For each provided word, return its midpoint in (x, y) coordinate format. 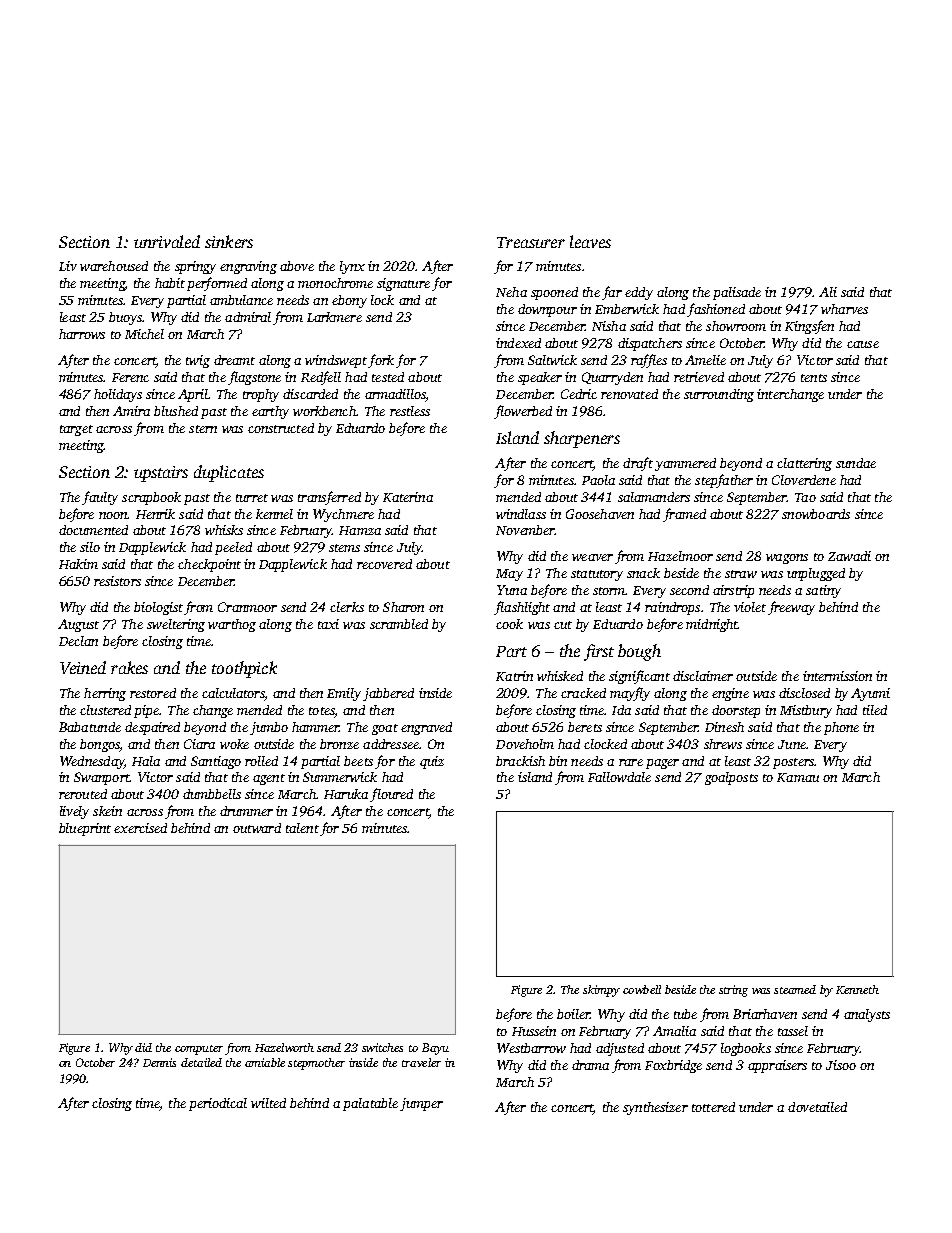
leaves (590, 241)
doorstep (736, 711)
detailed (201, 1062)
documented (93, 530)
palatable (370, 1104)
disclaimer (703, 676)
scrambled (399, 624)
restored (153, 693)
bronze (339, 744)
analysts (867, 1015)
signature (403, 284)
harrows (82, 334)
